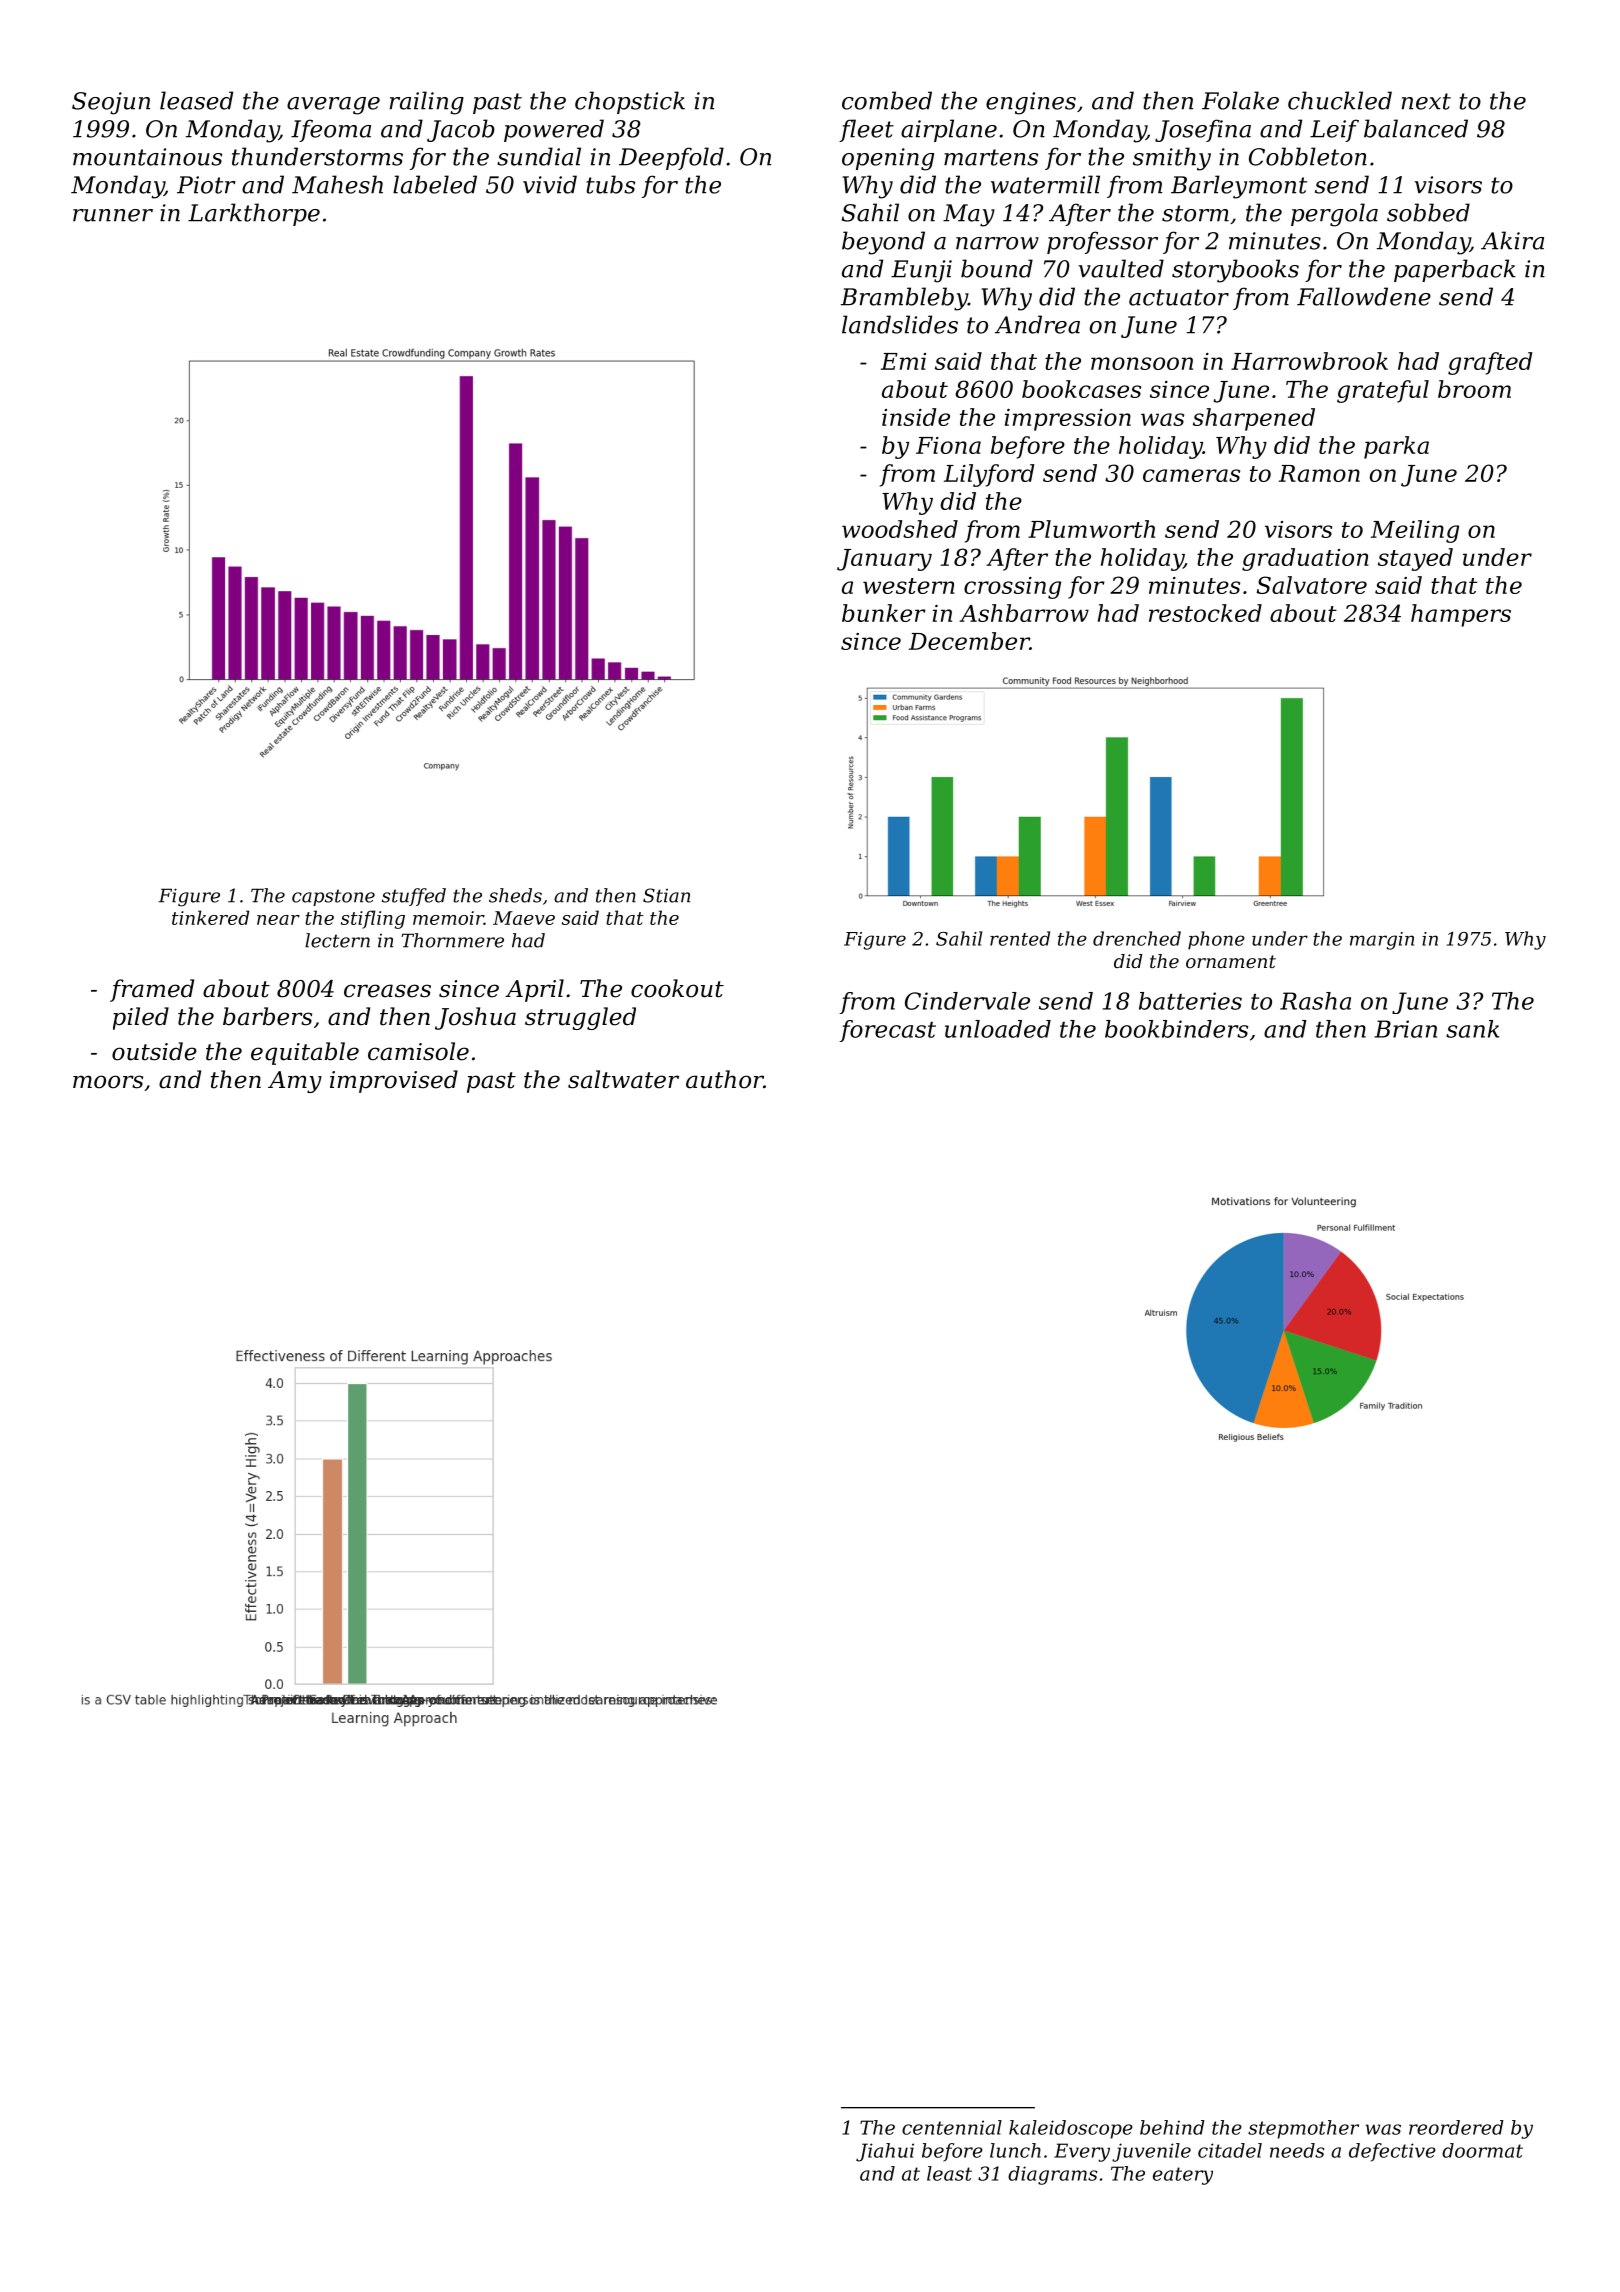 This image has height=2292, width=1620. I want to click on centennial, so click(952, 2127).
